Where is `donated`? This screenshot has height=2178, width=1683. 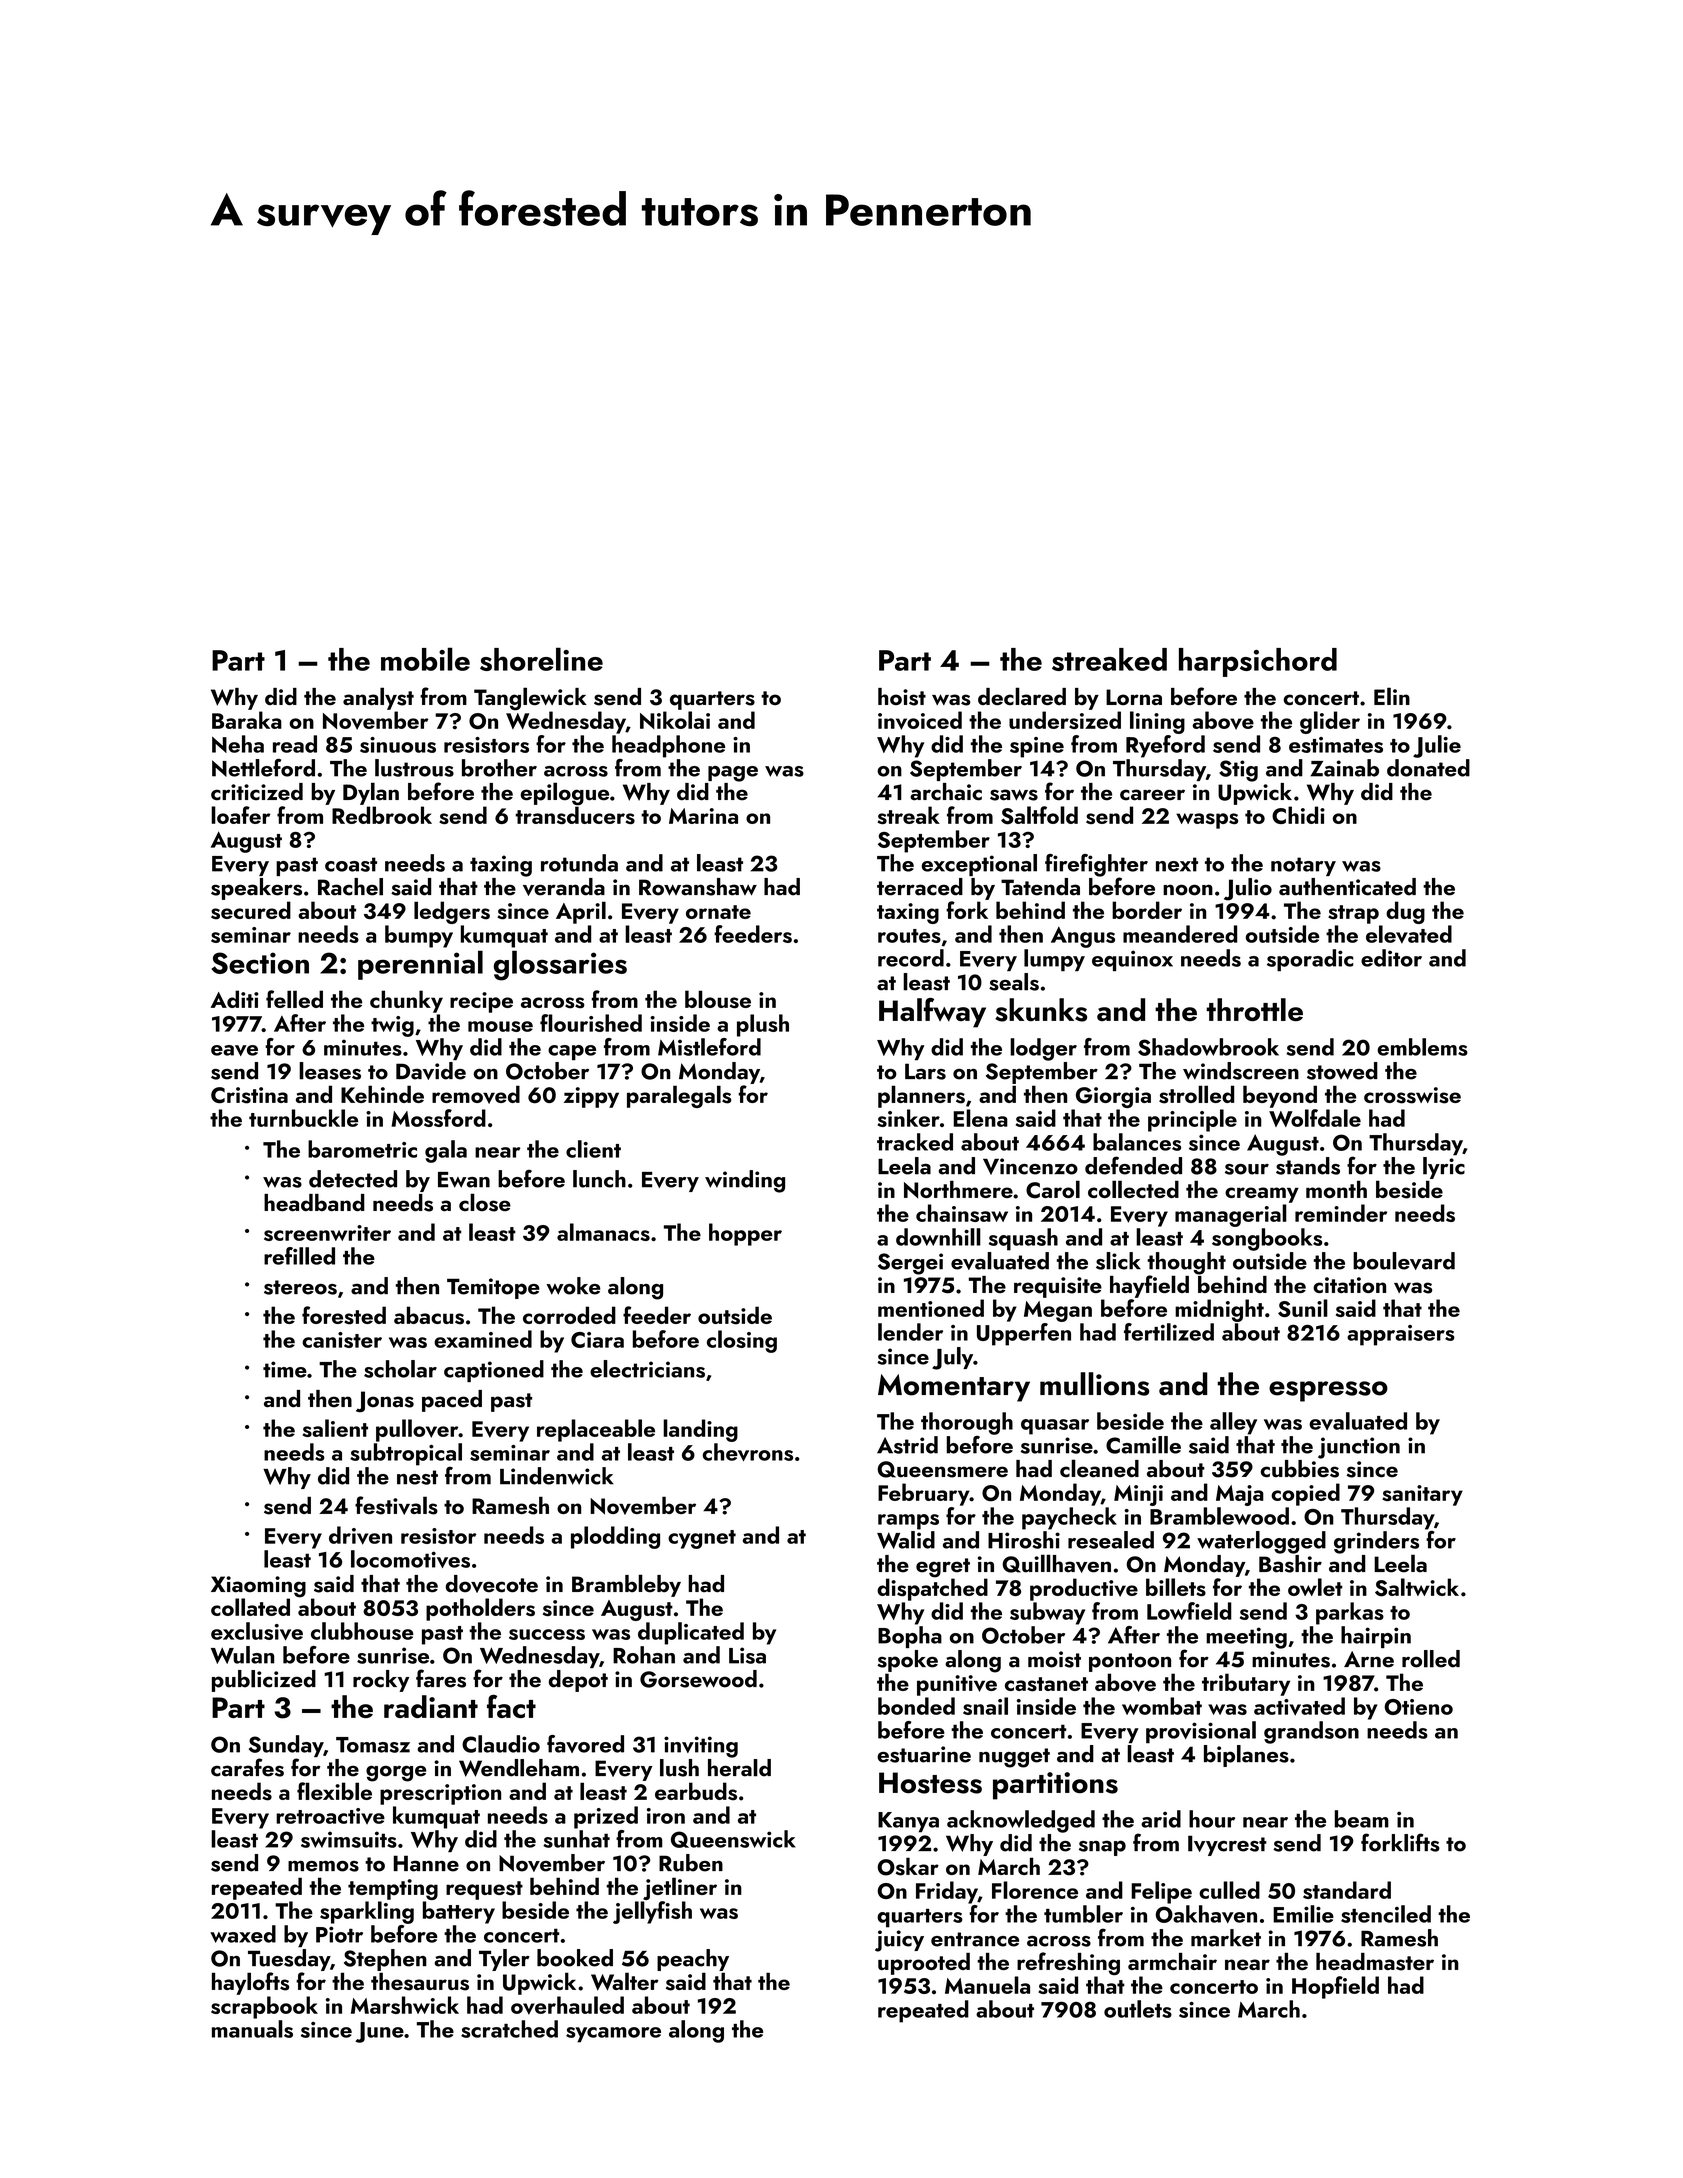
donated is located at coordinates (1428, 768).
